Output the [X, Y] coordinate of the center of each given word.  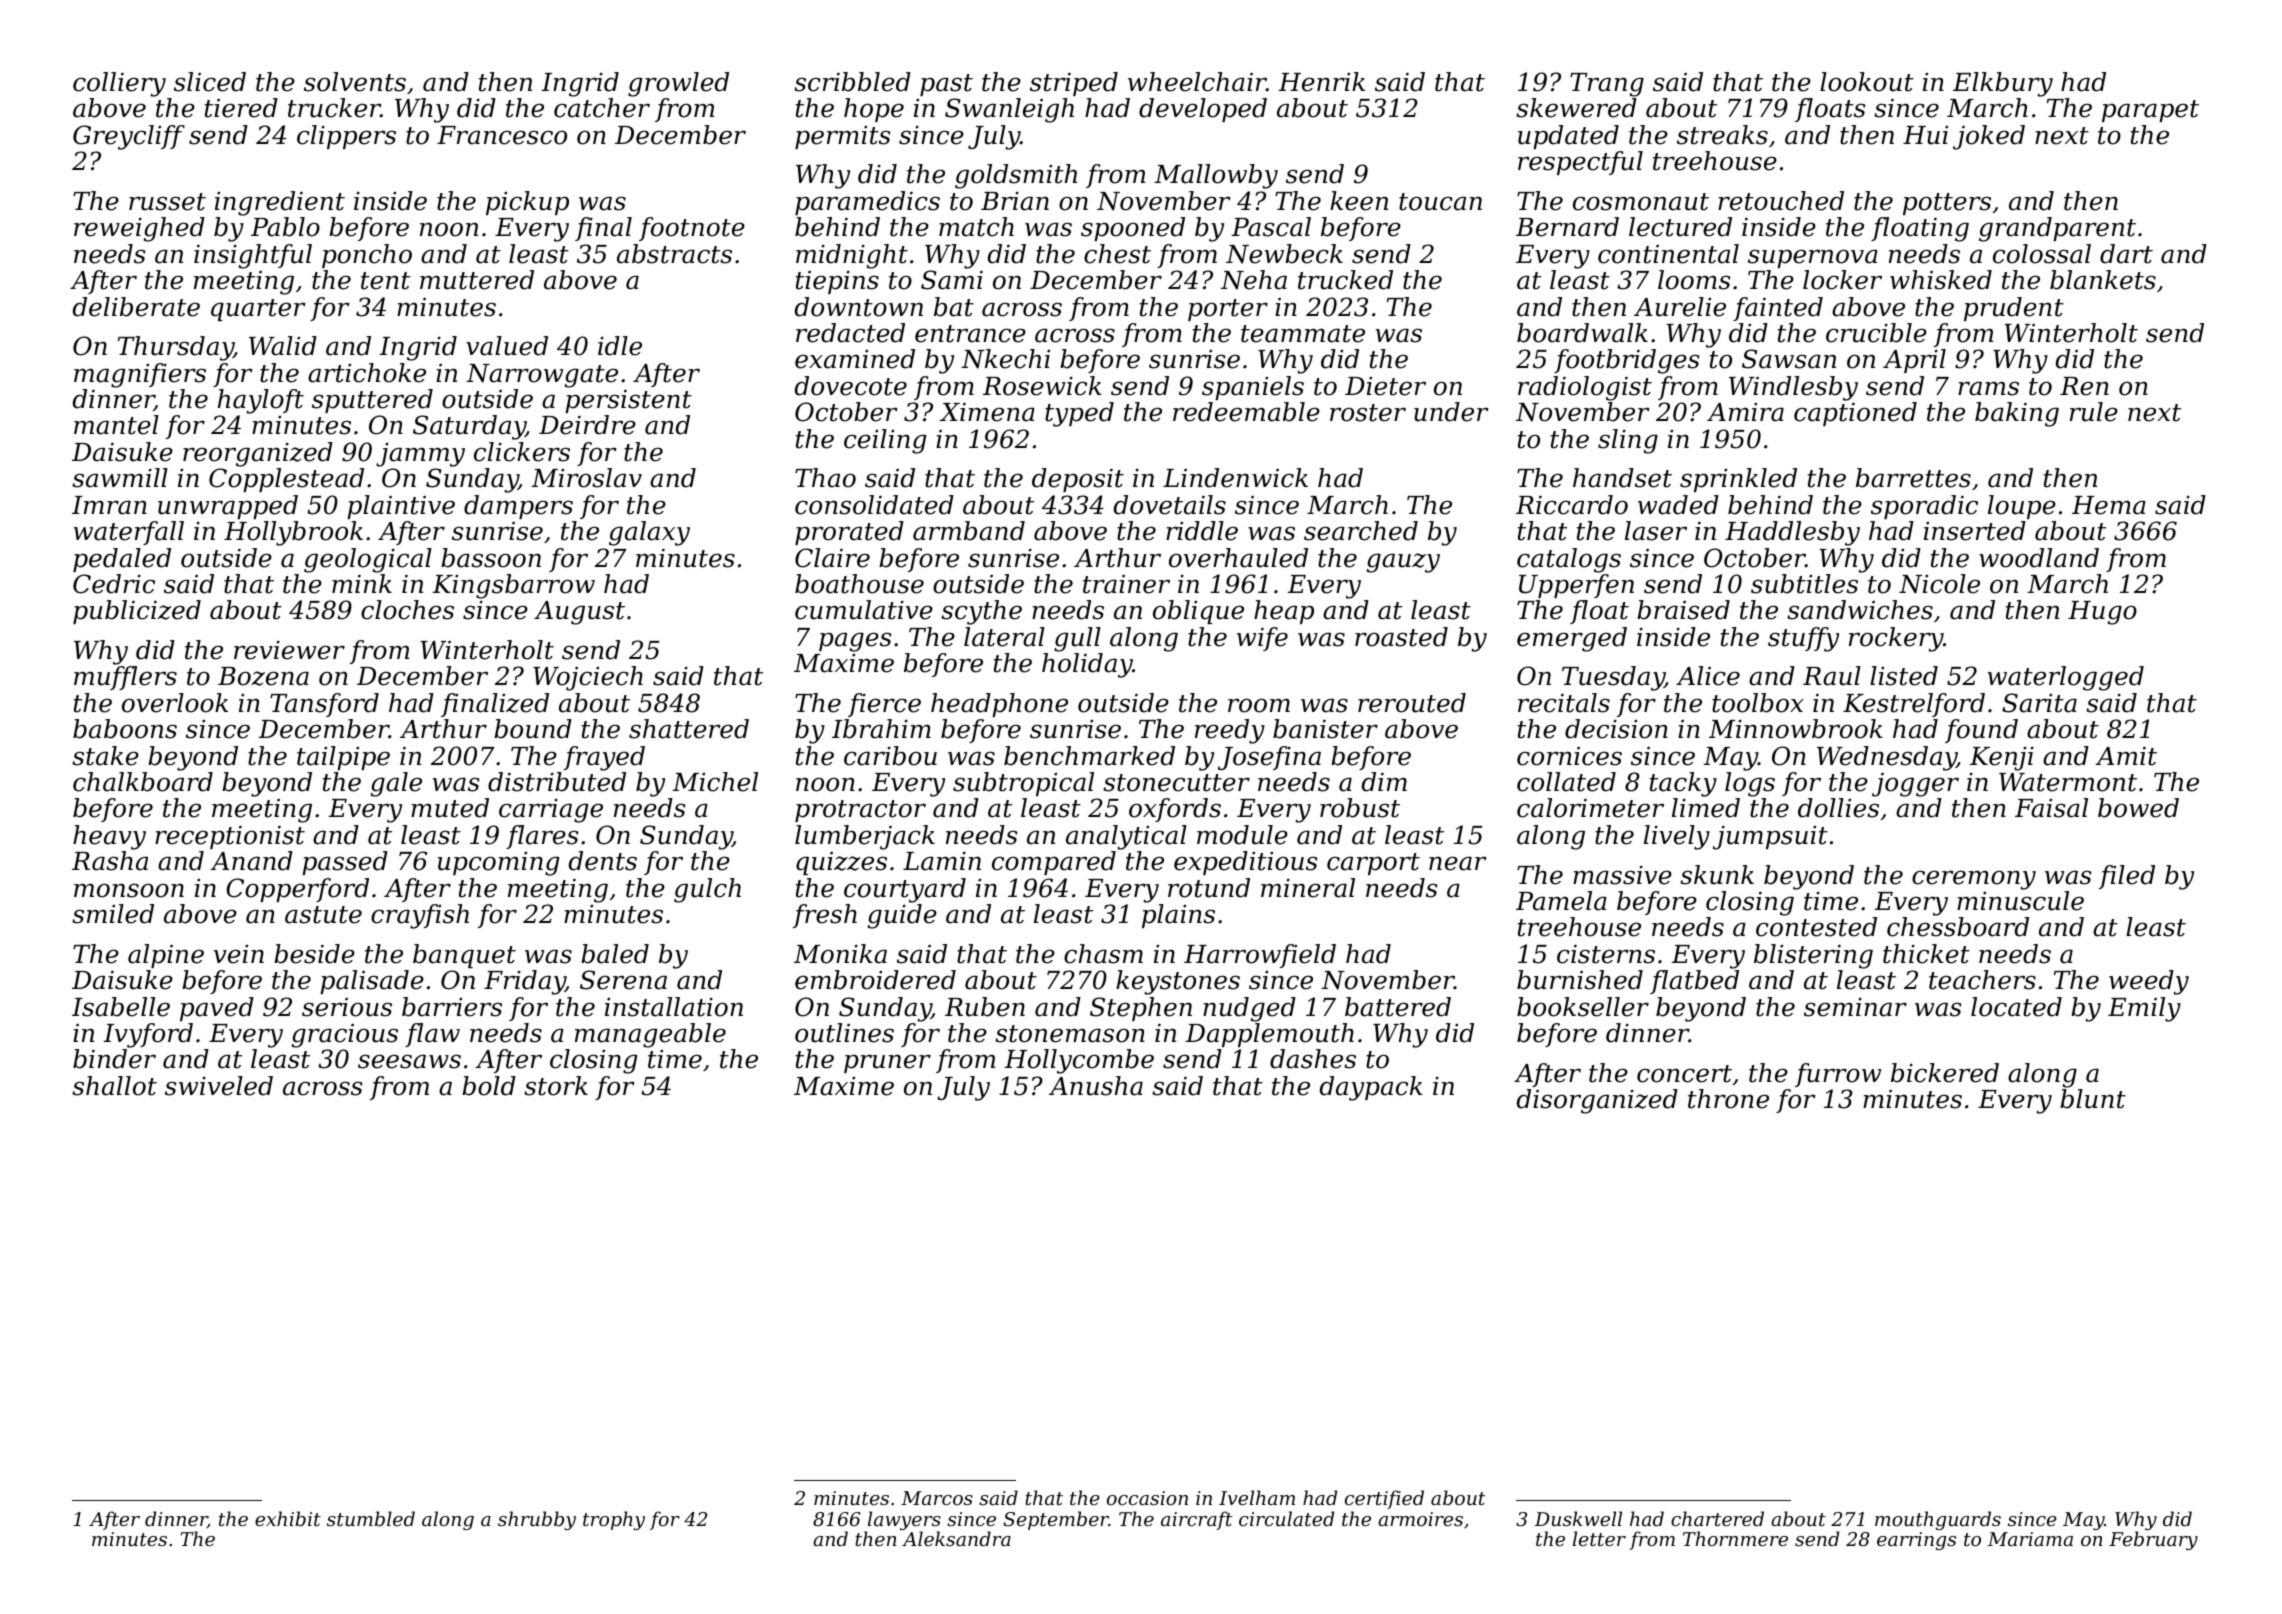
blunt [2093, 1099]
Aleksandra [956, 1538]
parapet [2150, 111]
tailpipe [343, 758]
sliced [210, 82]
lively [1677, 837]
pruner [887, 1063]
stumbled [371, 1518]
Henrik [1321, 82]
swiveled [219, 1086]
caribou [890, 756]
